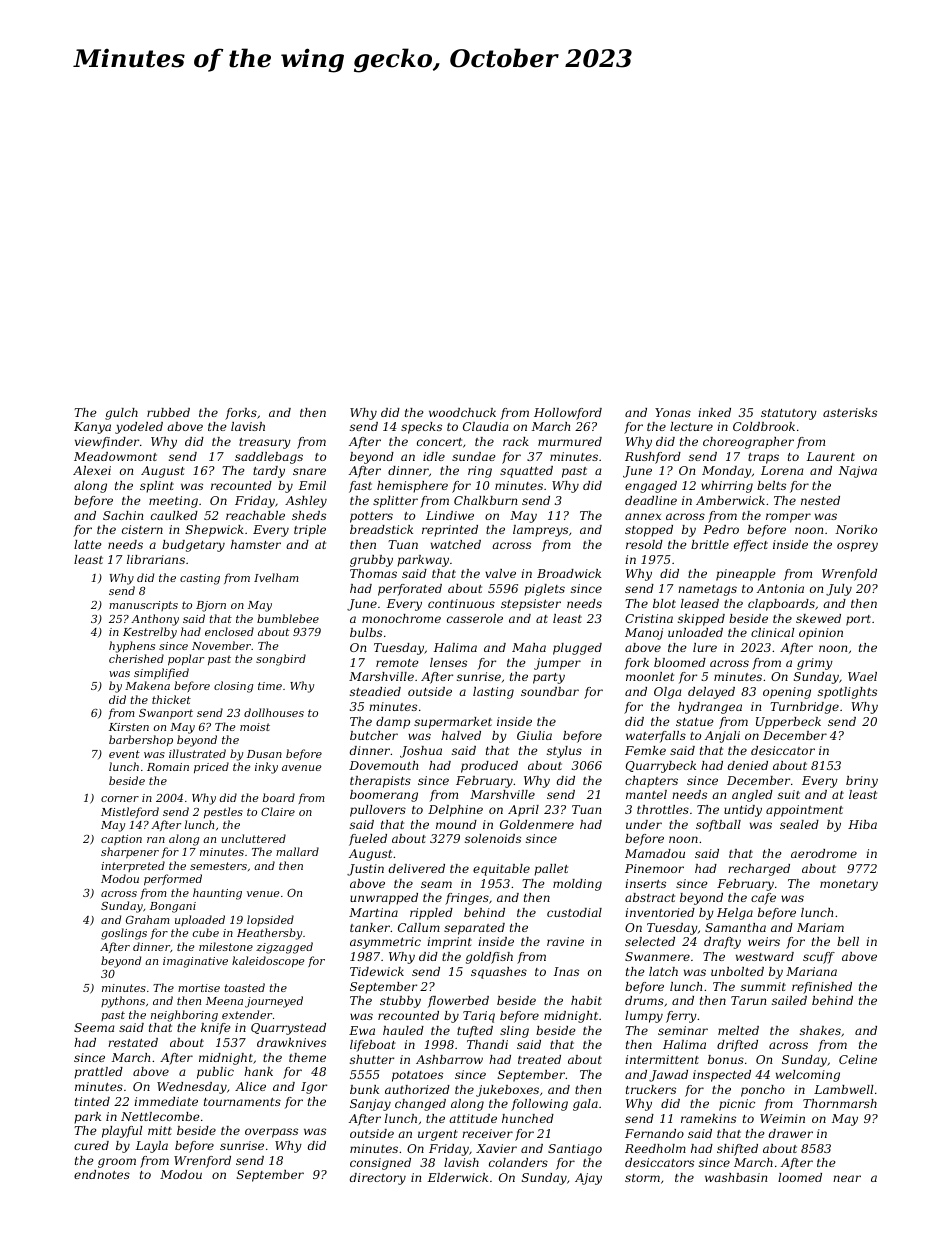 Image resolution: width=952 pixels, height=1233 pixels. Describe the element at coordinates (271, 1133) in the image. I see `overpass` at that location.
